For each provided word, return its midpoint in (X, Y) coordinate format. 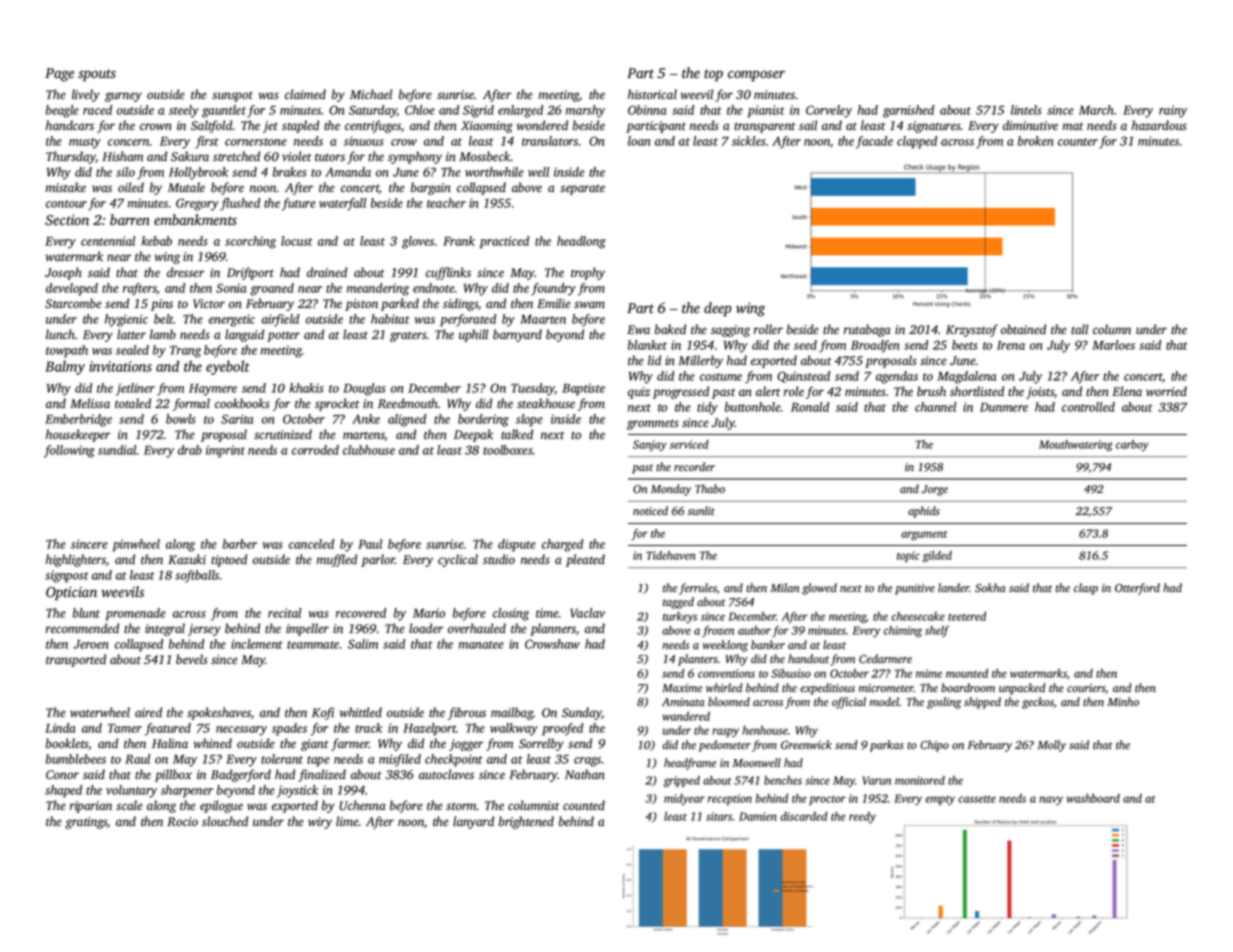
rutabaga (867, 330)
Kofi (323, 713)
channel (935, 407)
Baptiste (583, 389)
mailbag (512, 713)
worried (1166, 391)
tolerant (282, 759)
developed (72, 289)
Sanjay (650, 445)
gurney (123, 97)
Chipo (934, 746)
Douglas (364, 389)
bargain (431, 188)
